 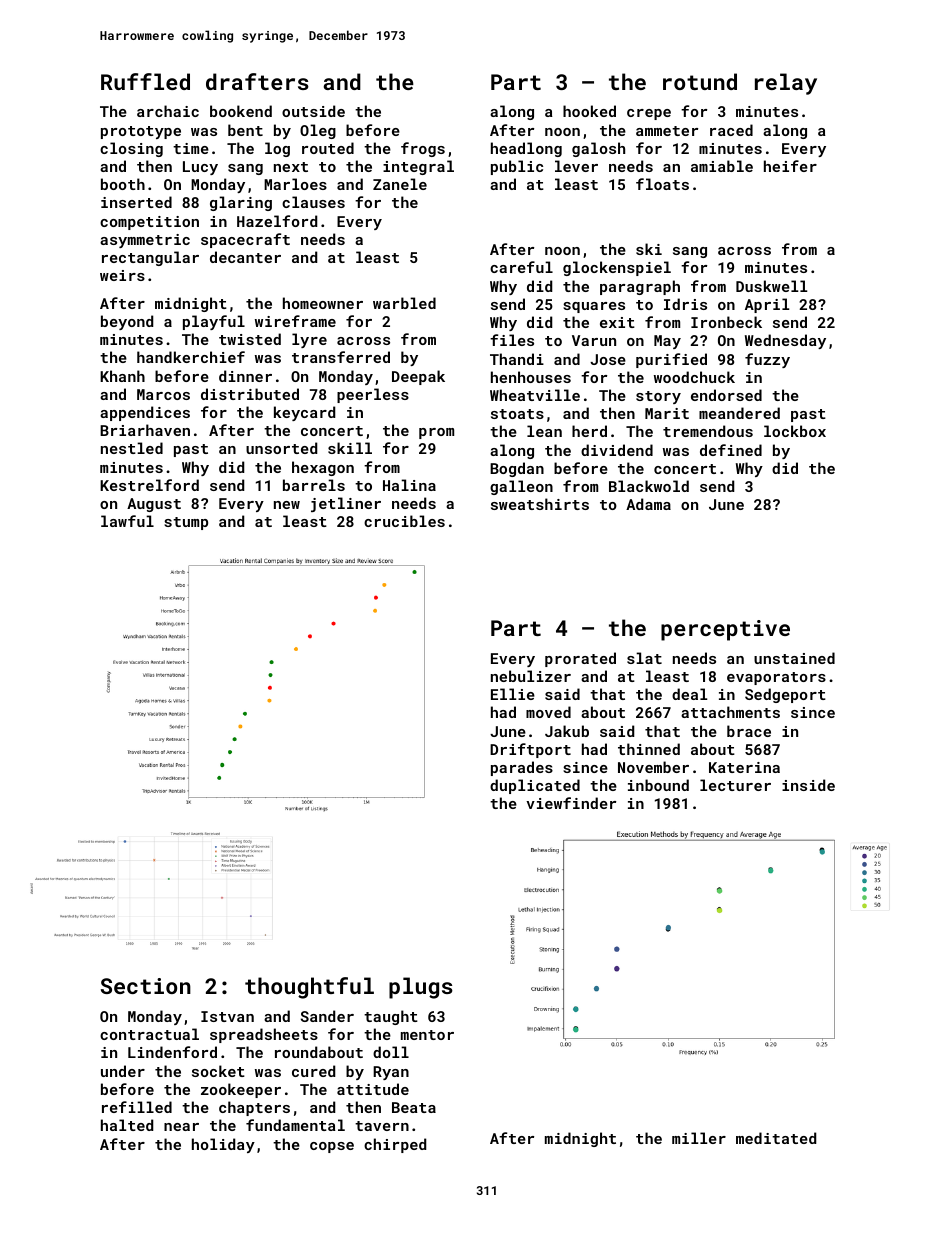 I want to click on crucibles, so click(x=404, y=521).
